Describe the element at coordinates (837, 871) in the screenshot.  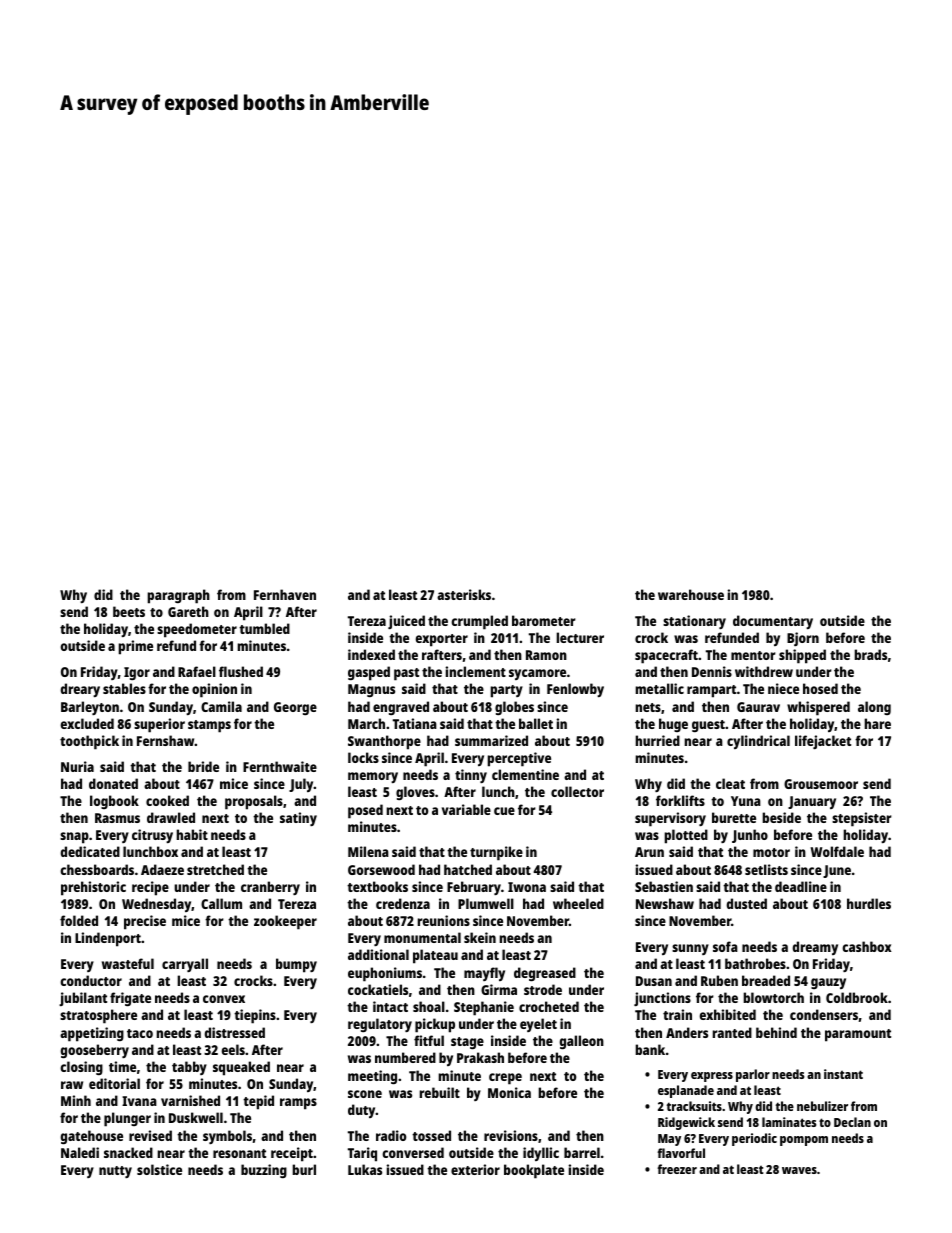
I see `June` at that location.
